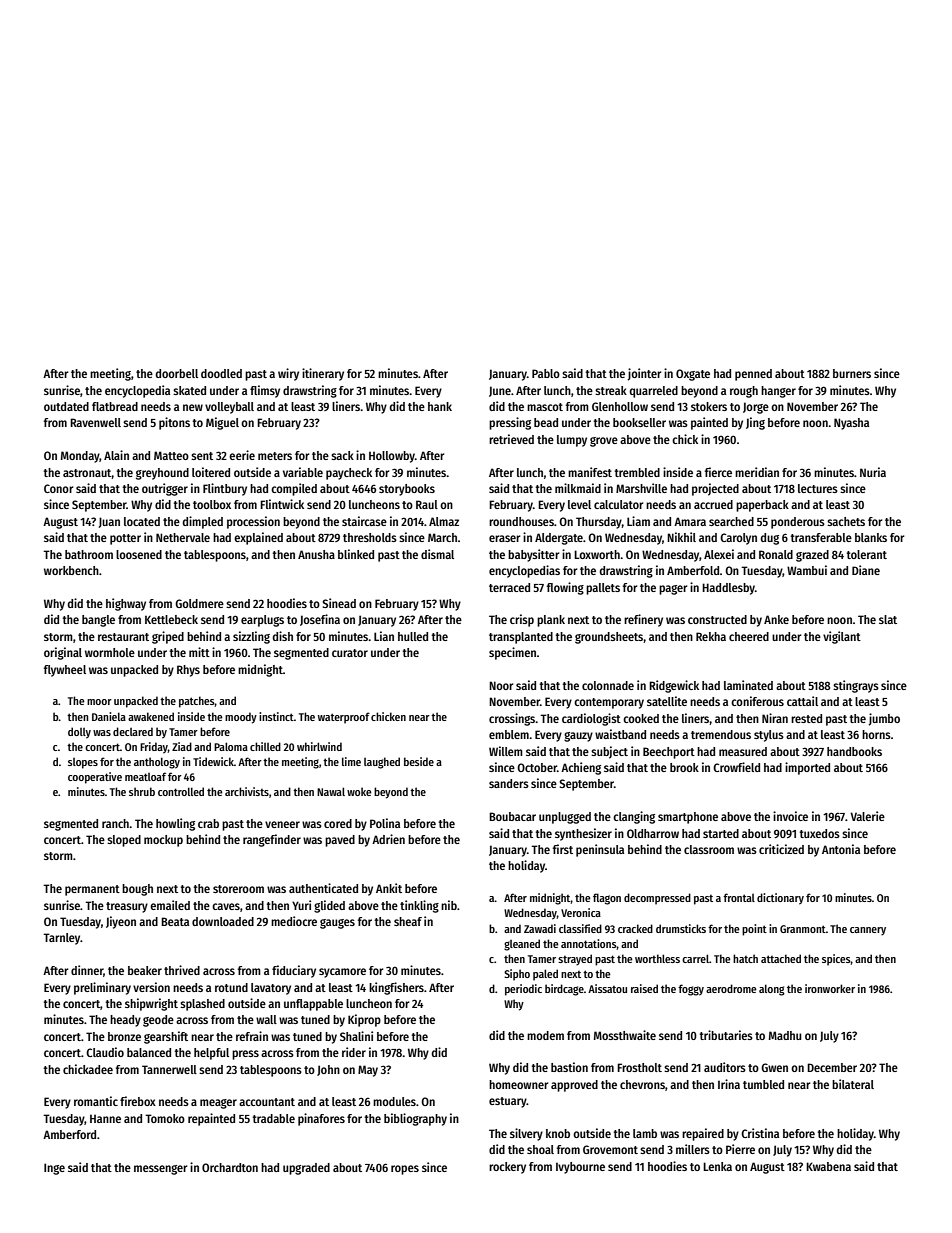 This document has width=952, height=1233. I want to click on Conor, so click(58, 488).
